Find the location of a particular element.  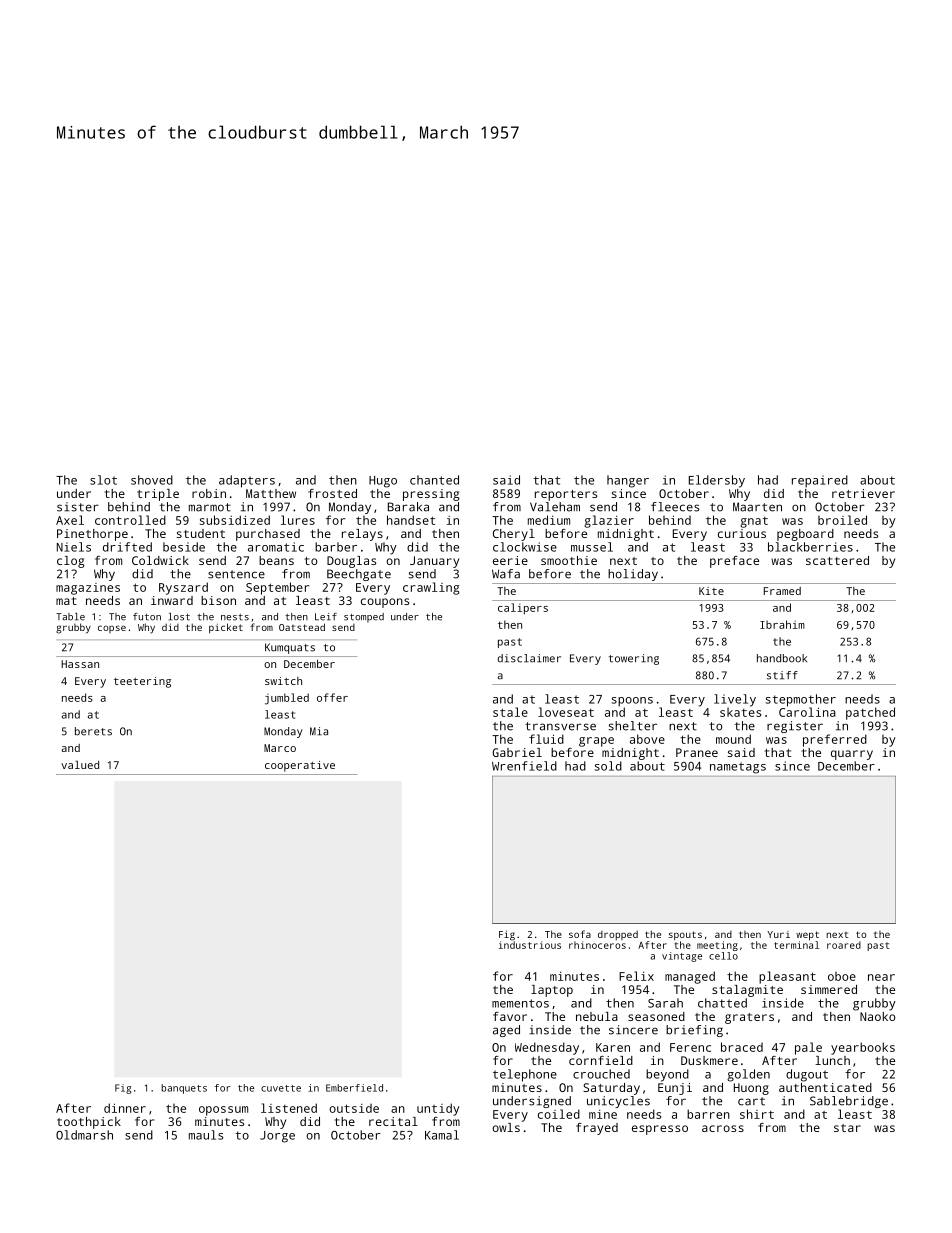

shoved is located at coordinates (152, 480).
